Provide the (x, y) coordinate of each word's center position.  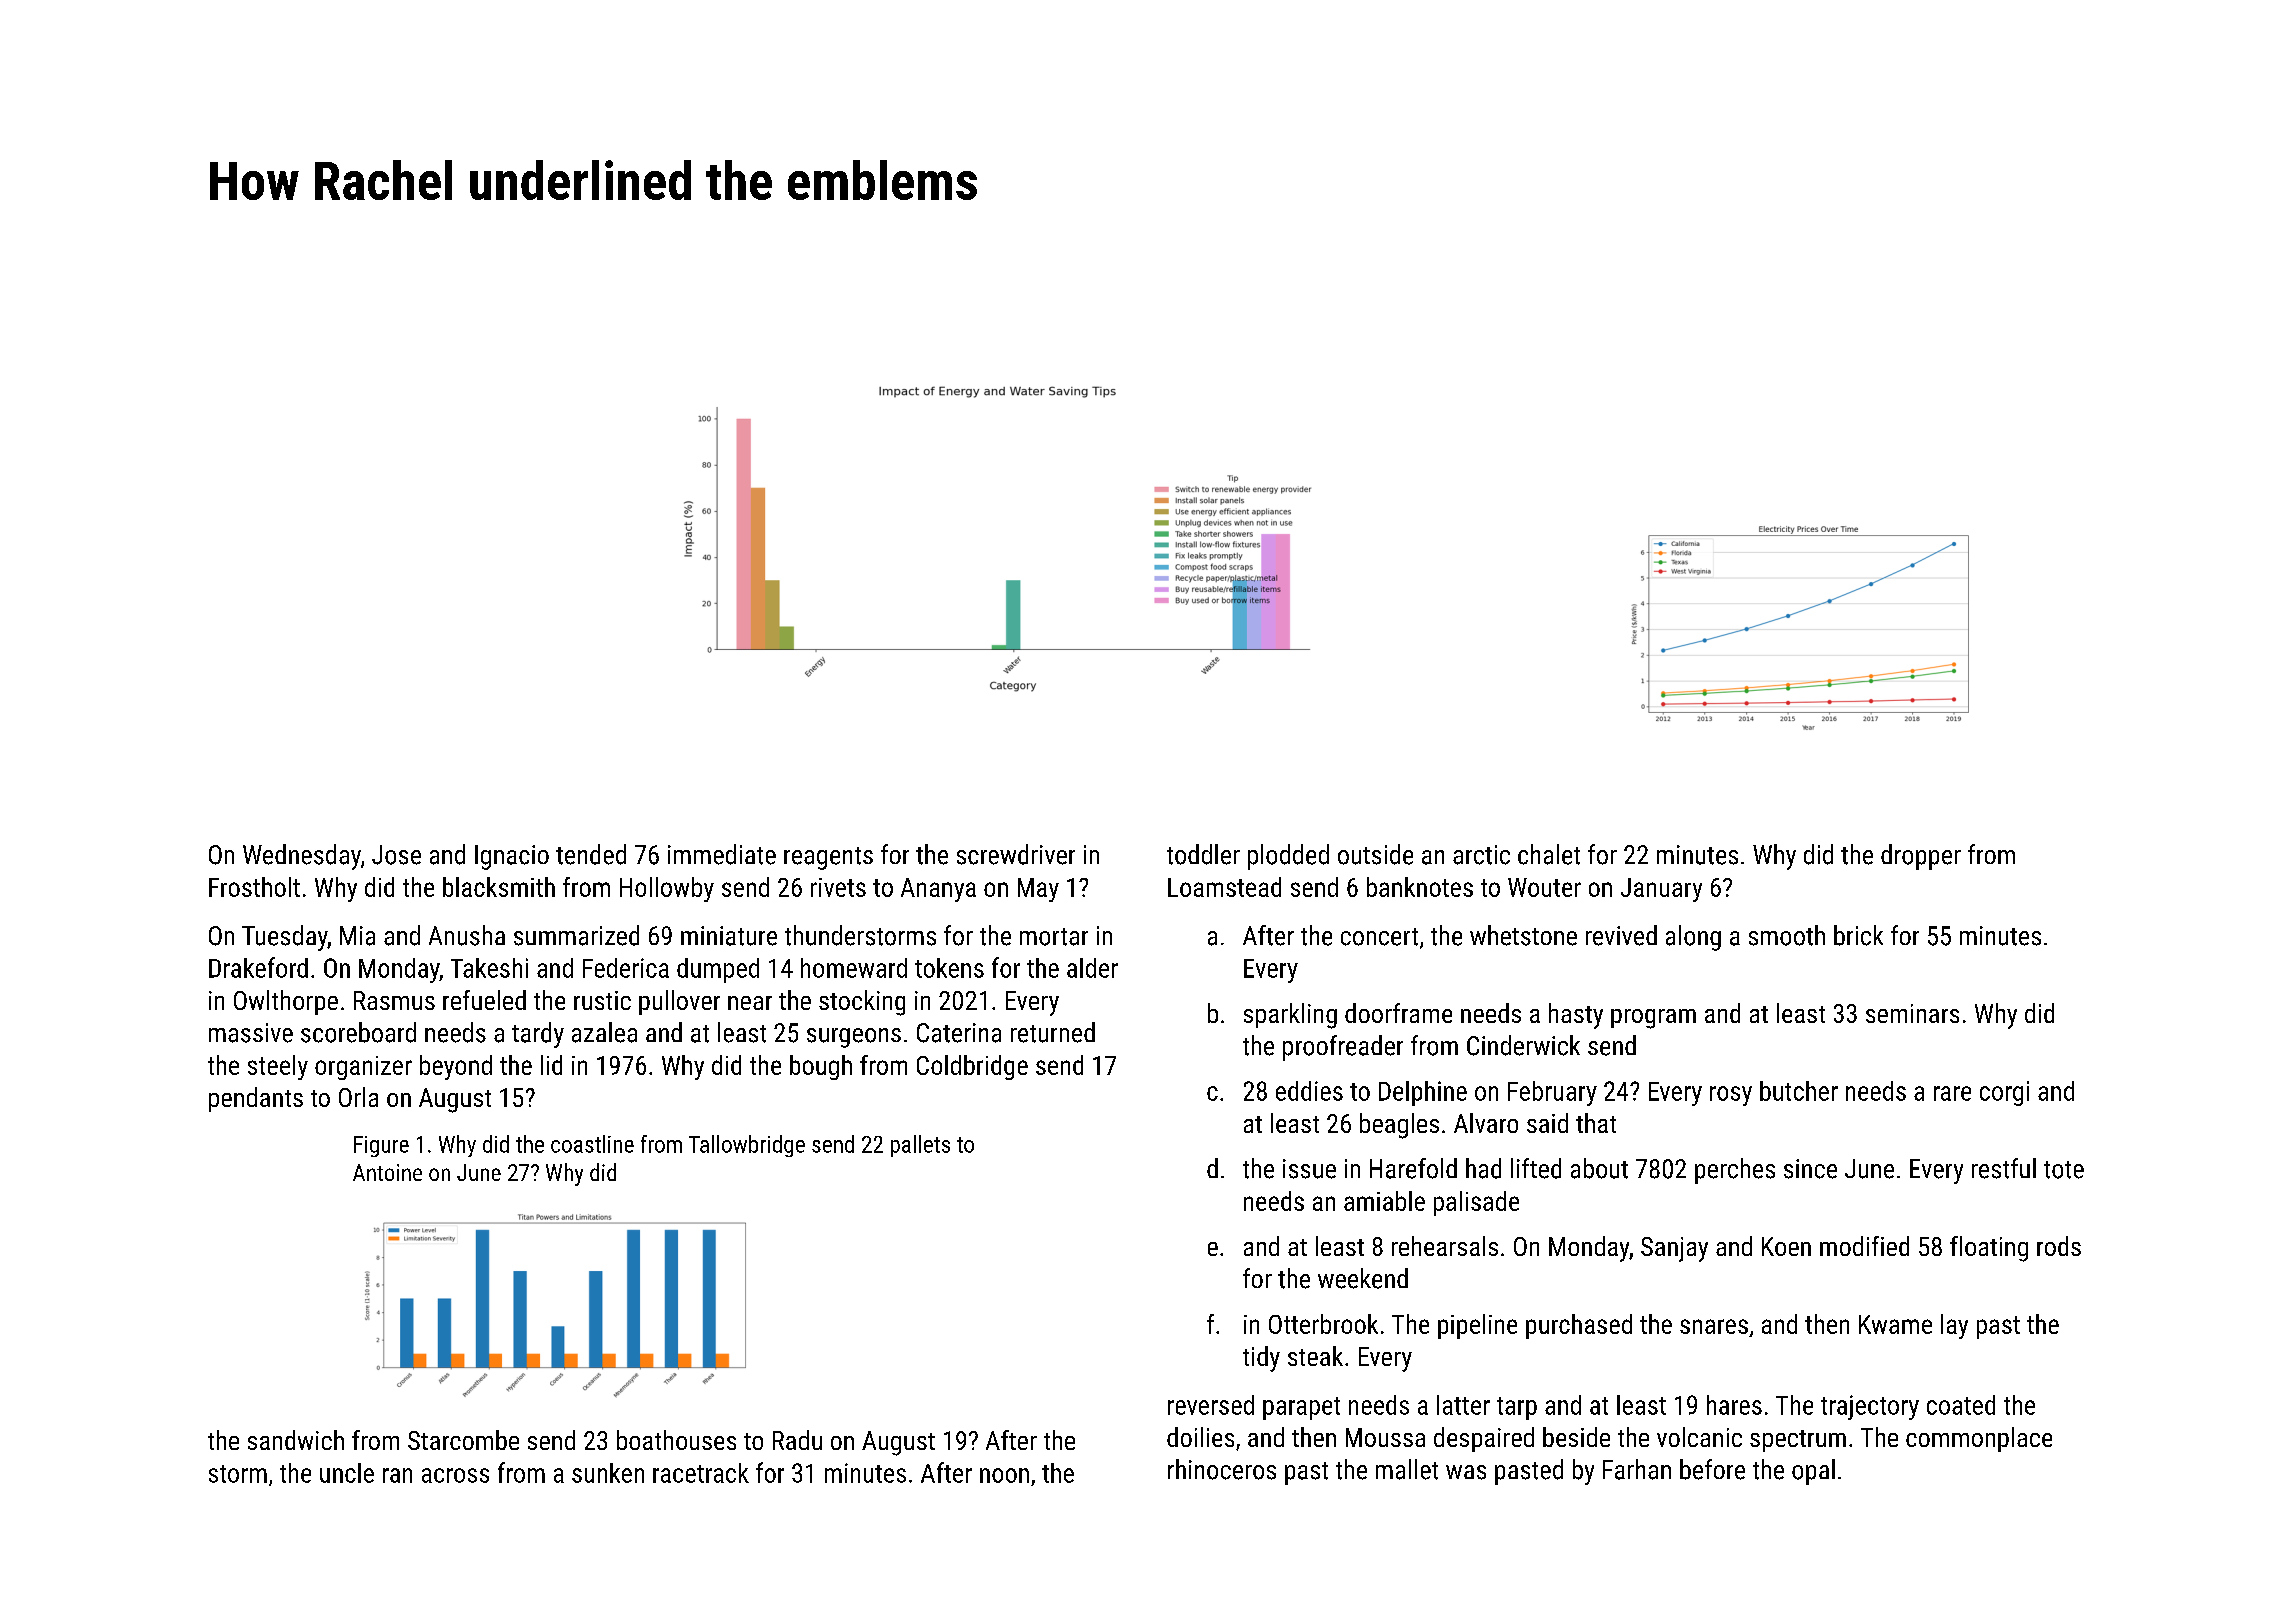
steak (1315, 1356)
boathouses (676, 1440)
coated (1961, 1405)
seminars (1912, 1013)
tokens (949, 968)
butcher (1799, 1091)
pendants (256, 1099)
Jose (396, 855)
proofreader (1343, 1048)
